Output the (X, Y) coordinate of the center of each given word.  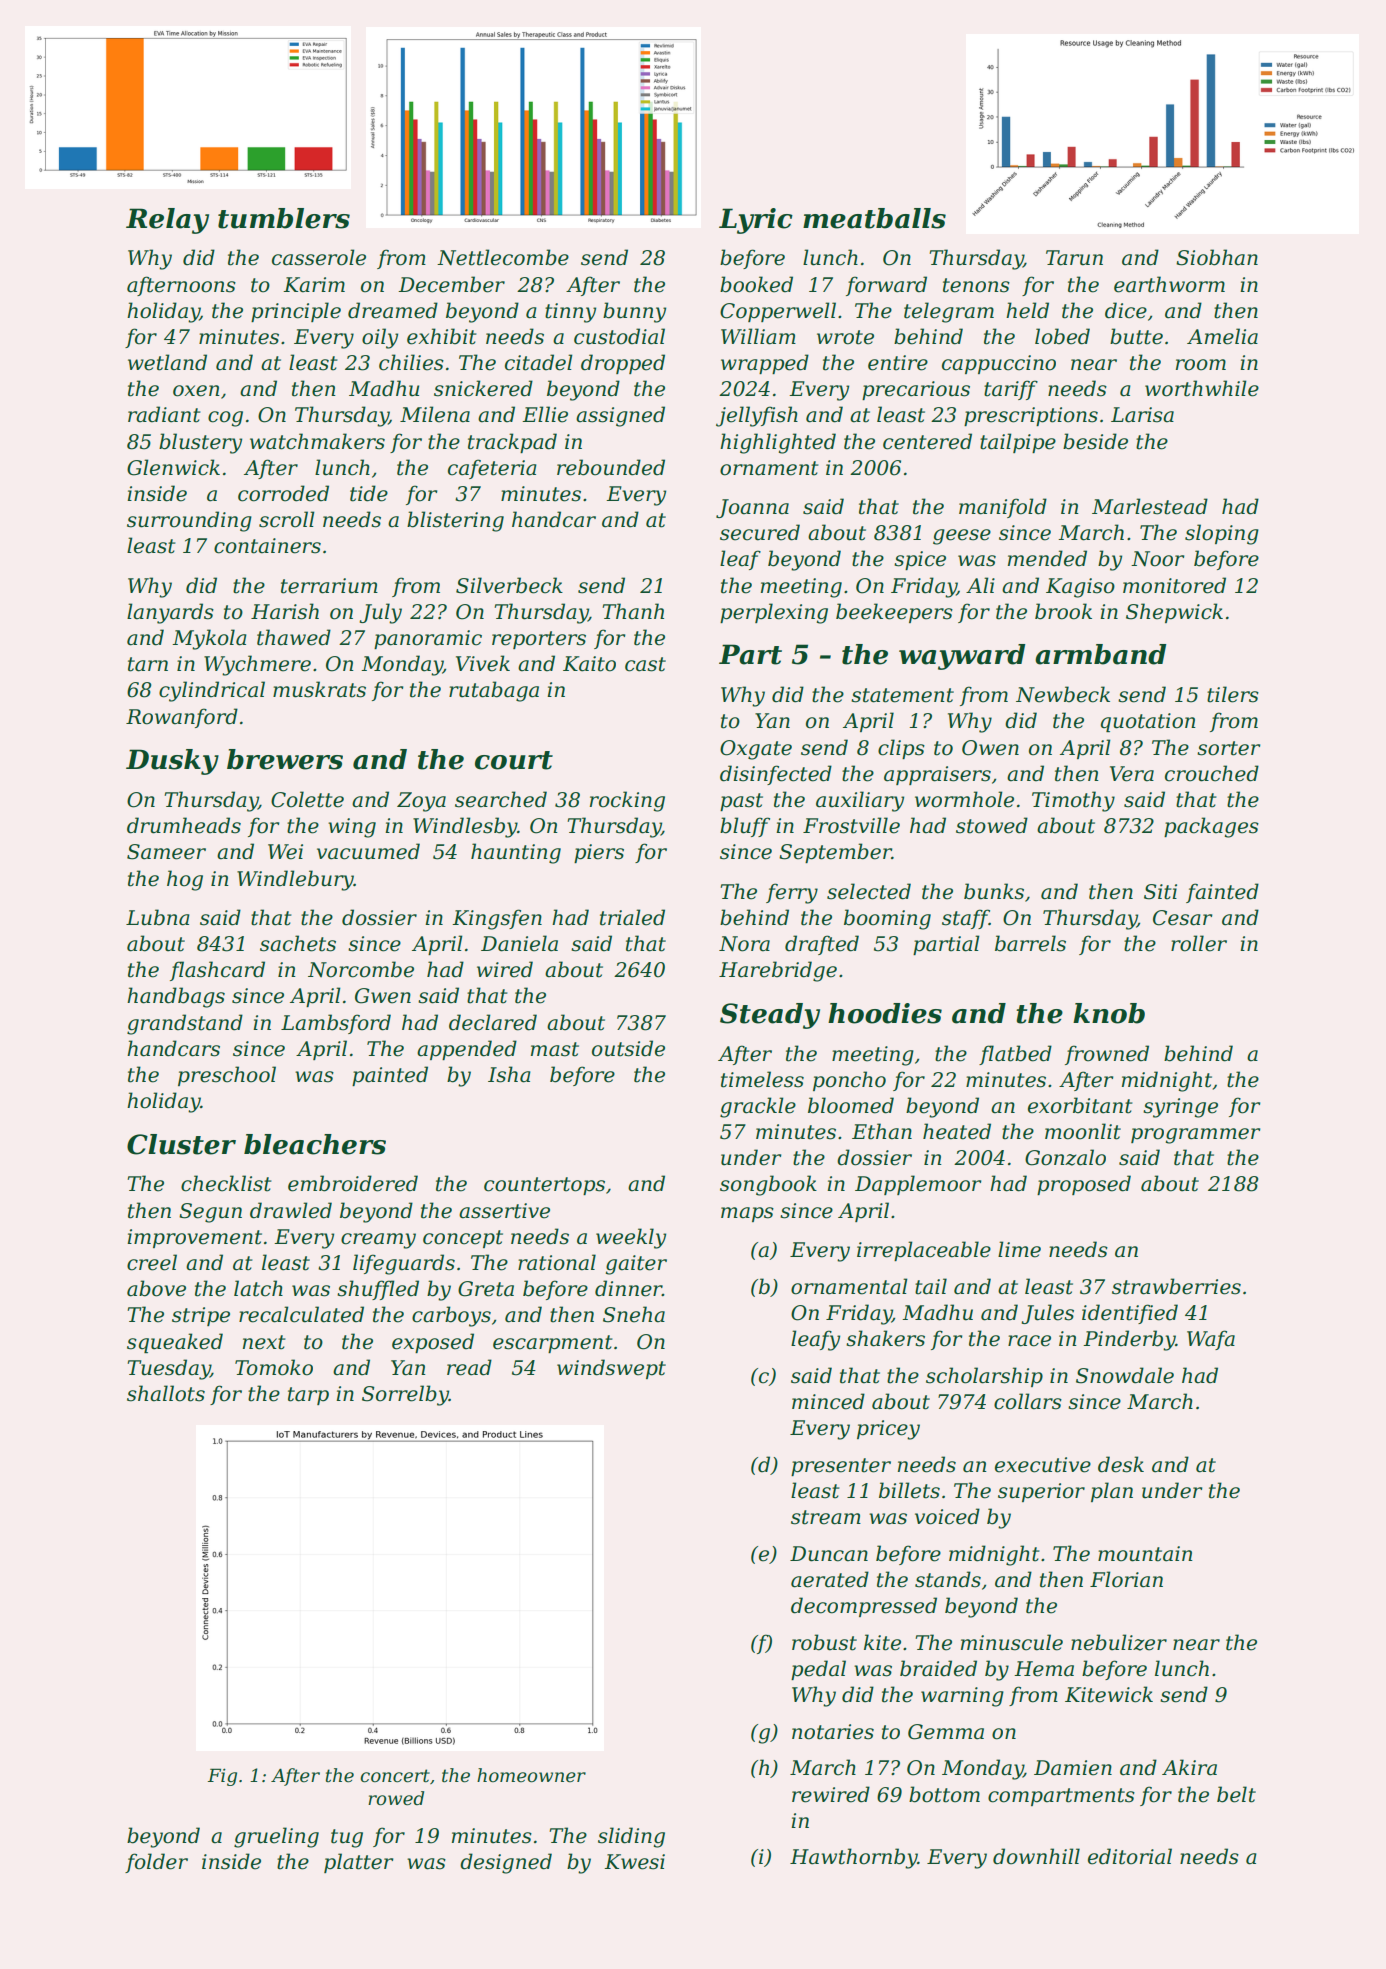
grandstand (185, 1024)
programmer (1196, 1136)
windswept (611, 1369)
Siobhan (1217, 257)
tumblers (284, 218)
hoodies (885, 1013)
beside (1095, 441)
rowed (396, 1798)
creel (152, 1262)
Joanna (752, 508)
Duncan (829, 1554)
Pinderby (1129, 1340)
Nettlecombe (503, 257)
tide (369, 493)
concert (395, 1776)
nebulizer (1119, 1642)
